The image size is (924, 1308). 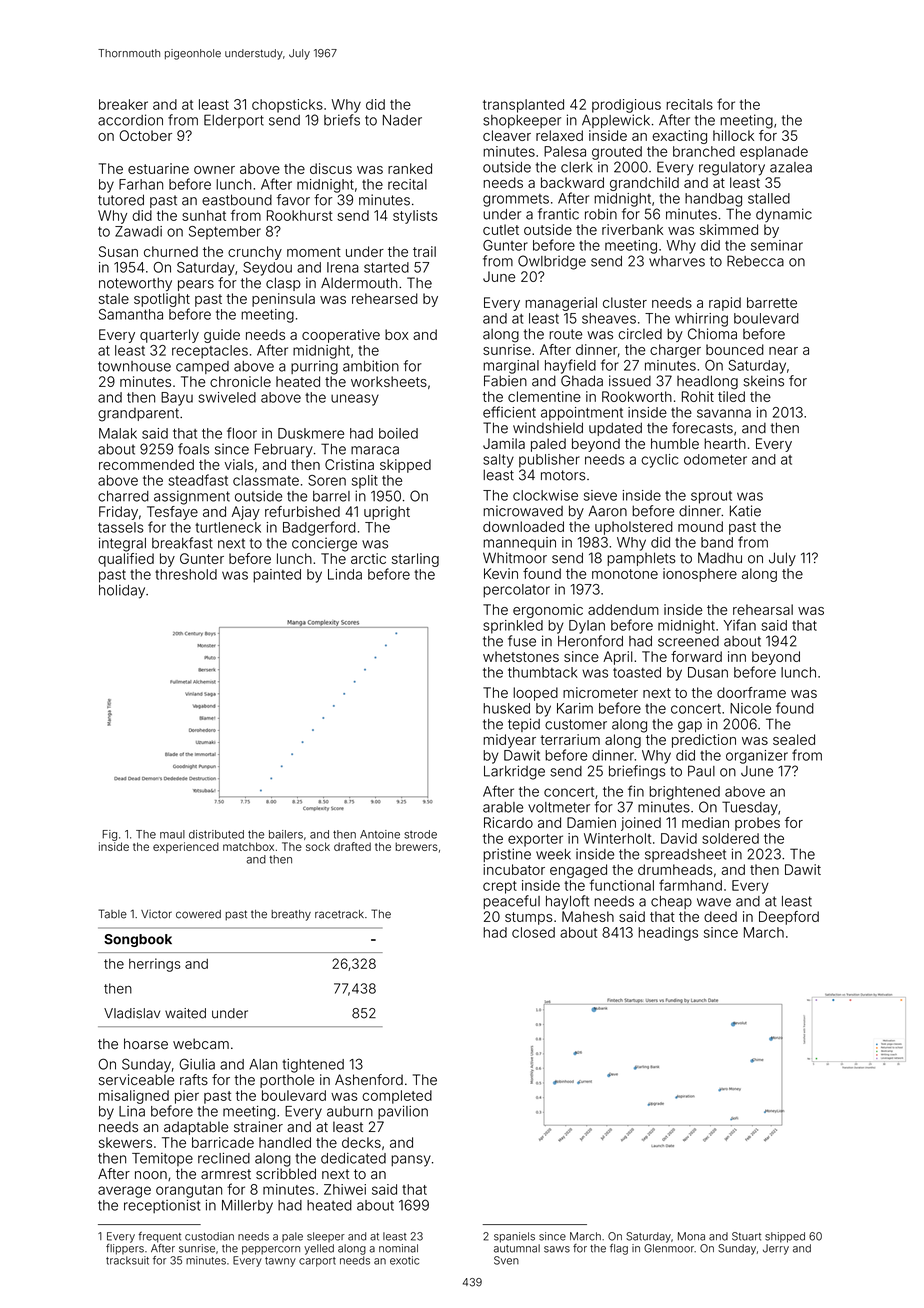 I want to click on herrings, so click(x=155, y=965).
